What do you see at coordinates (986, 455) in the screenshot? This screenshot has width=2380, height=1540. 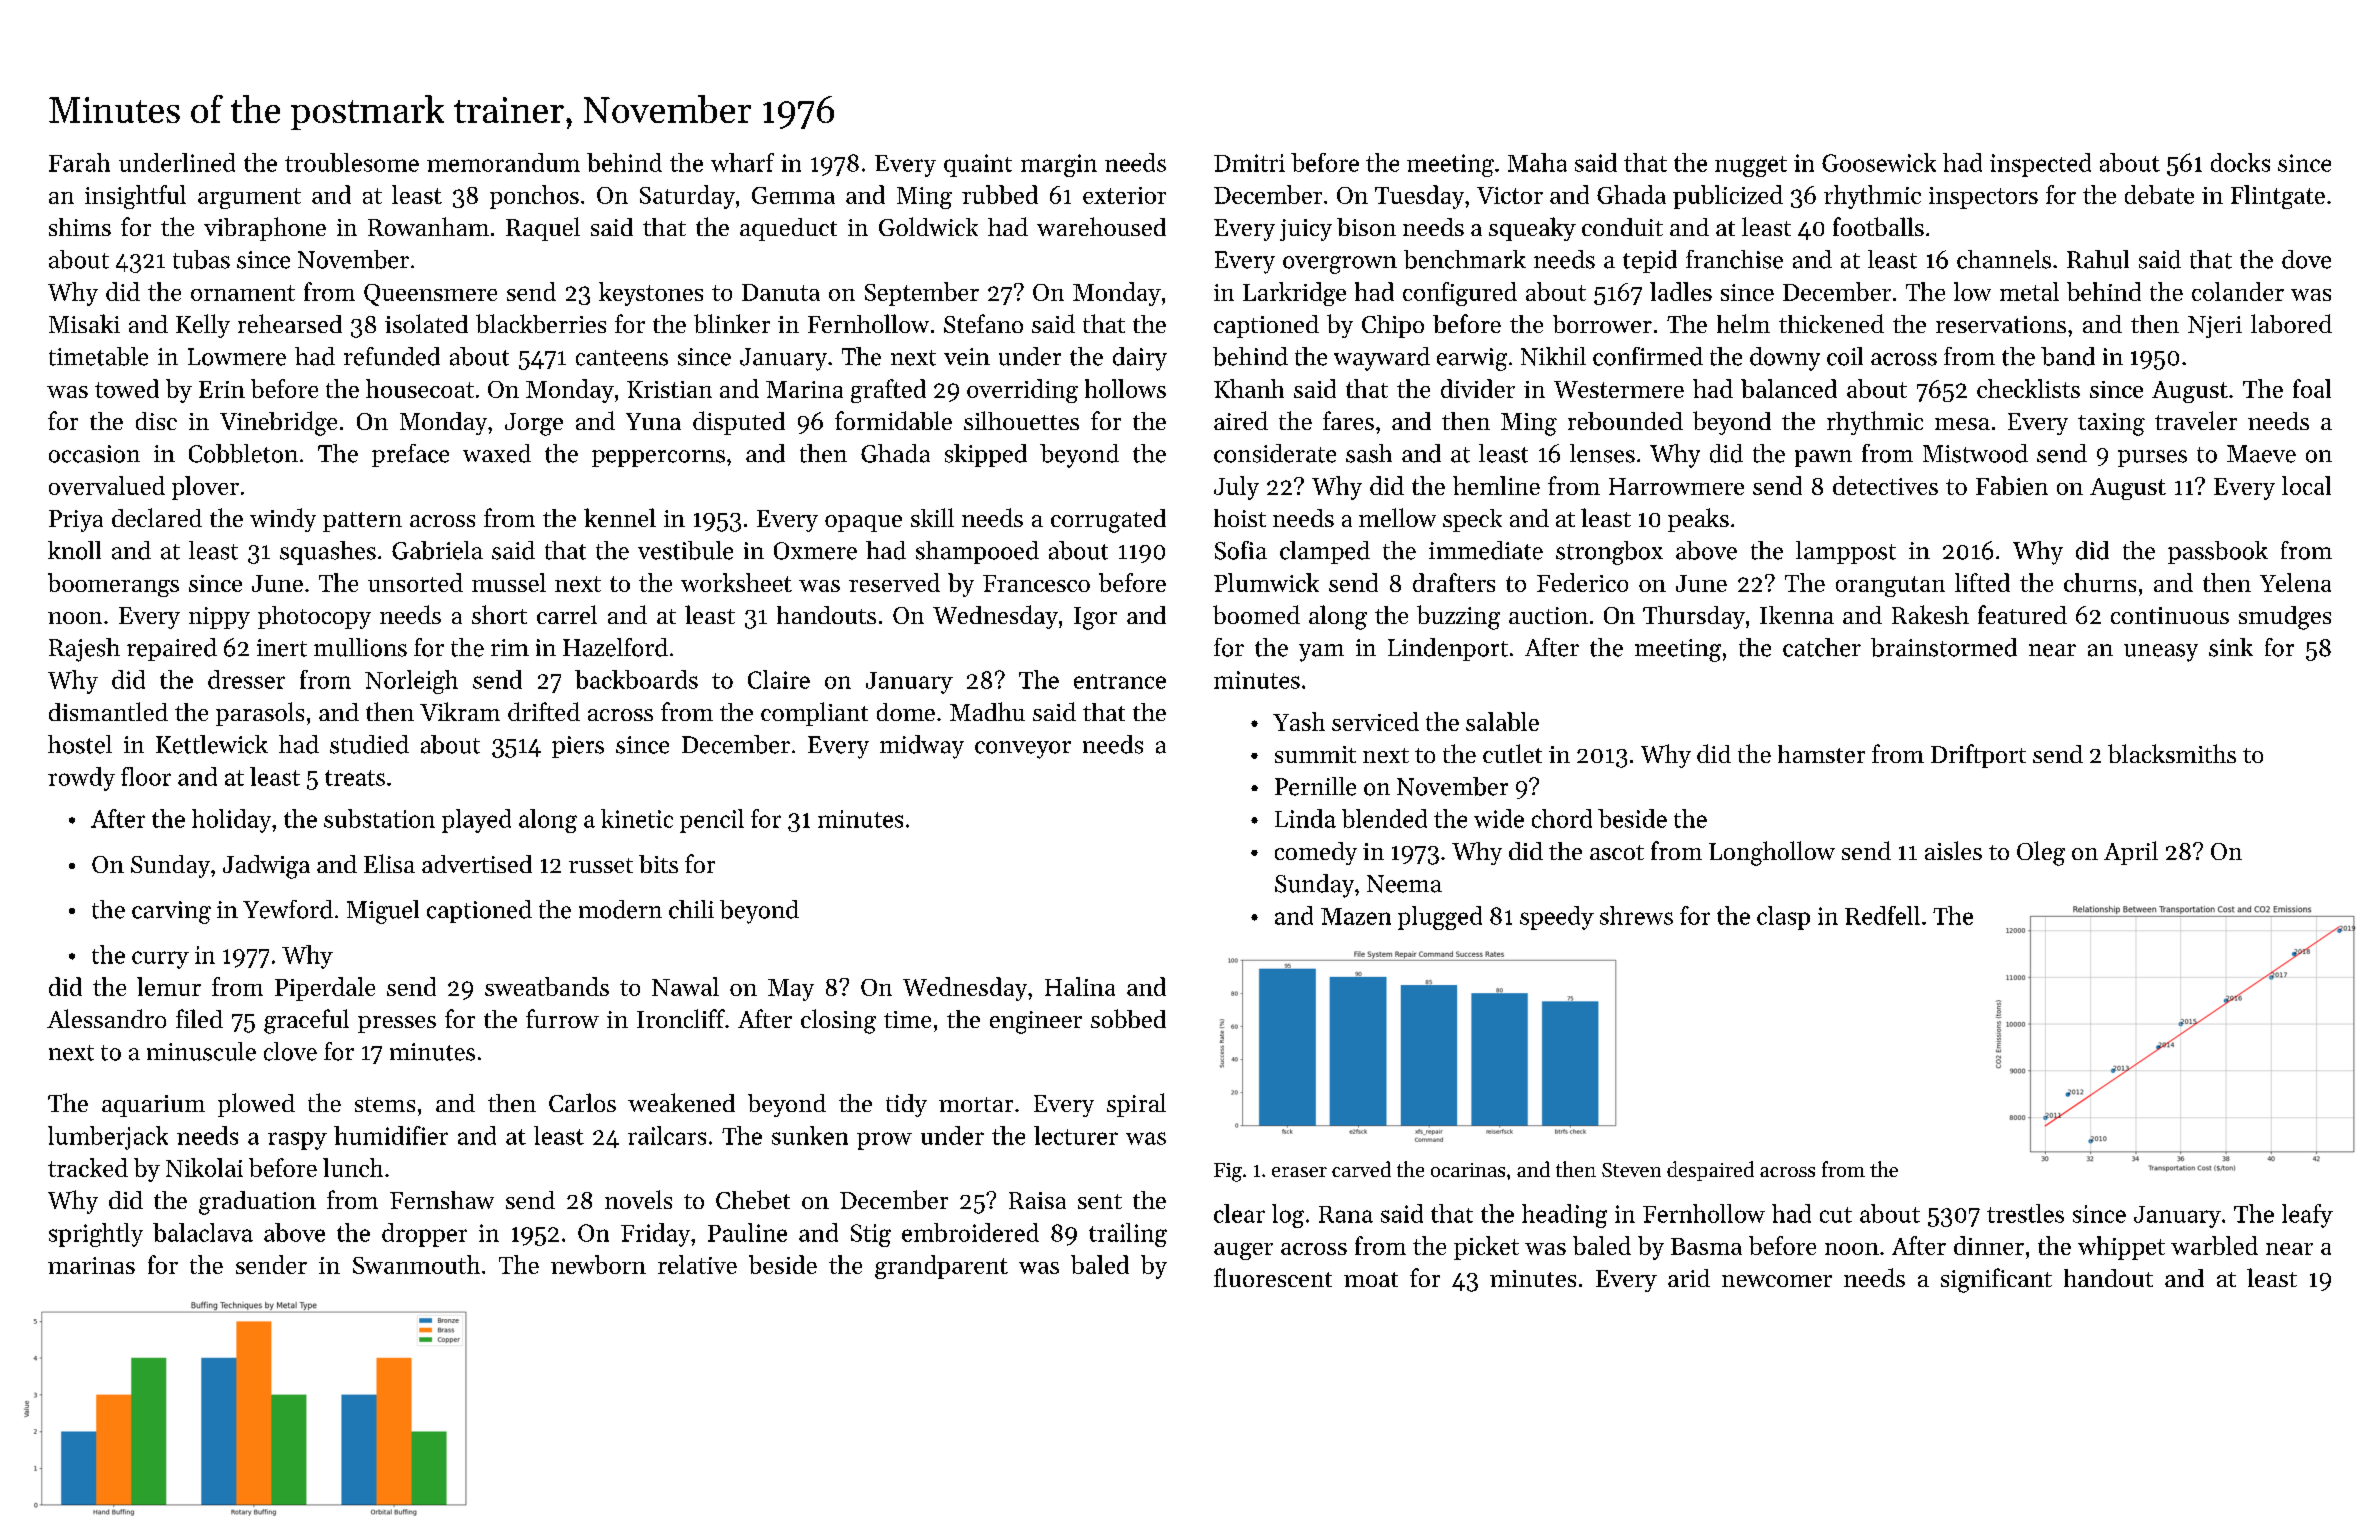 I see `skipped` at bounding box center [986, 455].
